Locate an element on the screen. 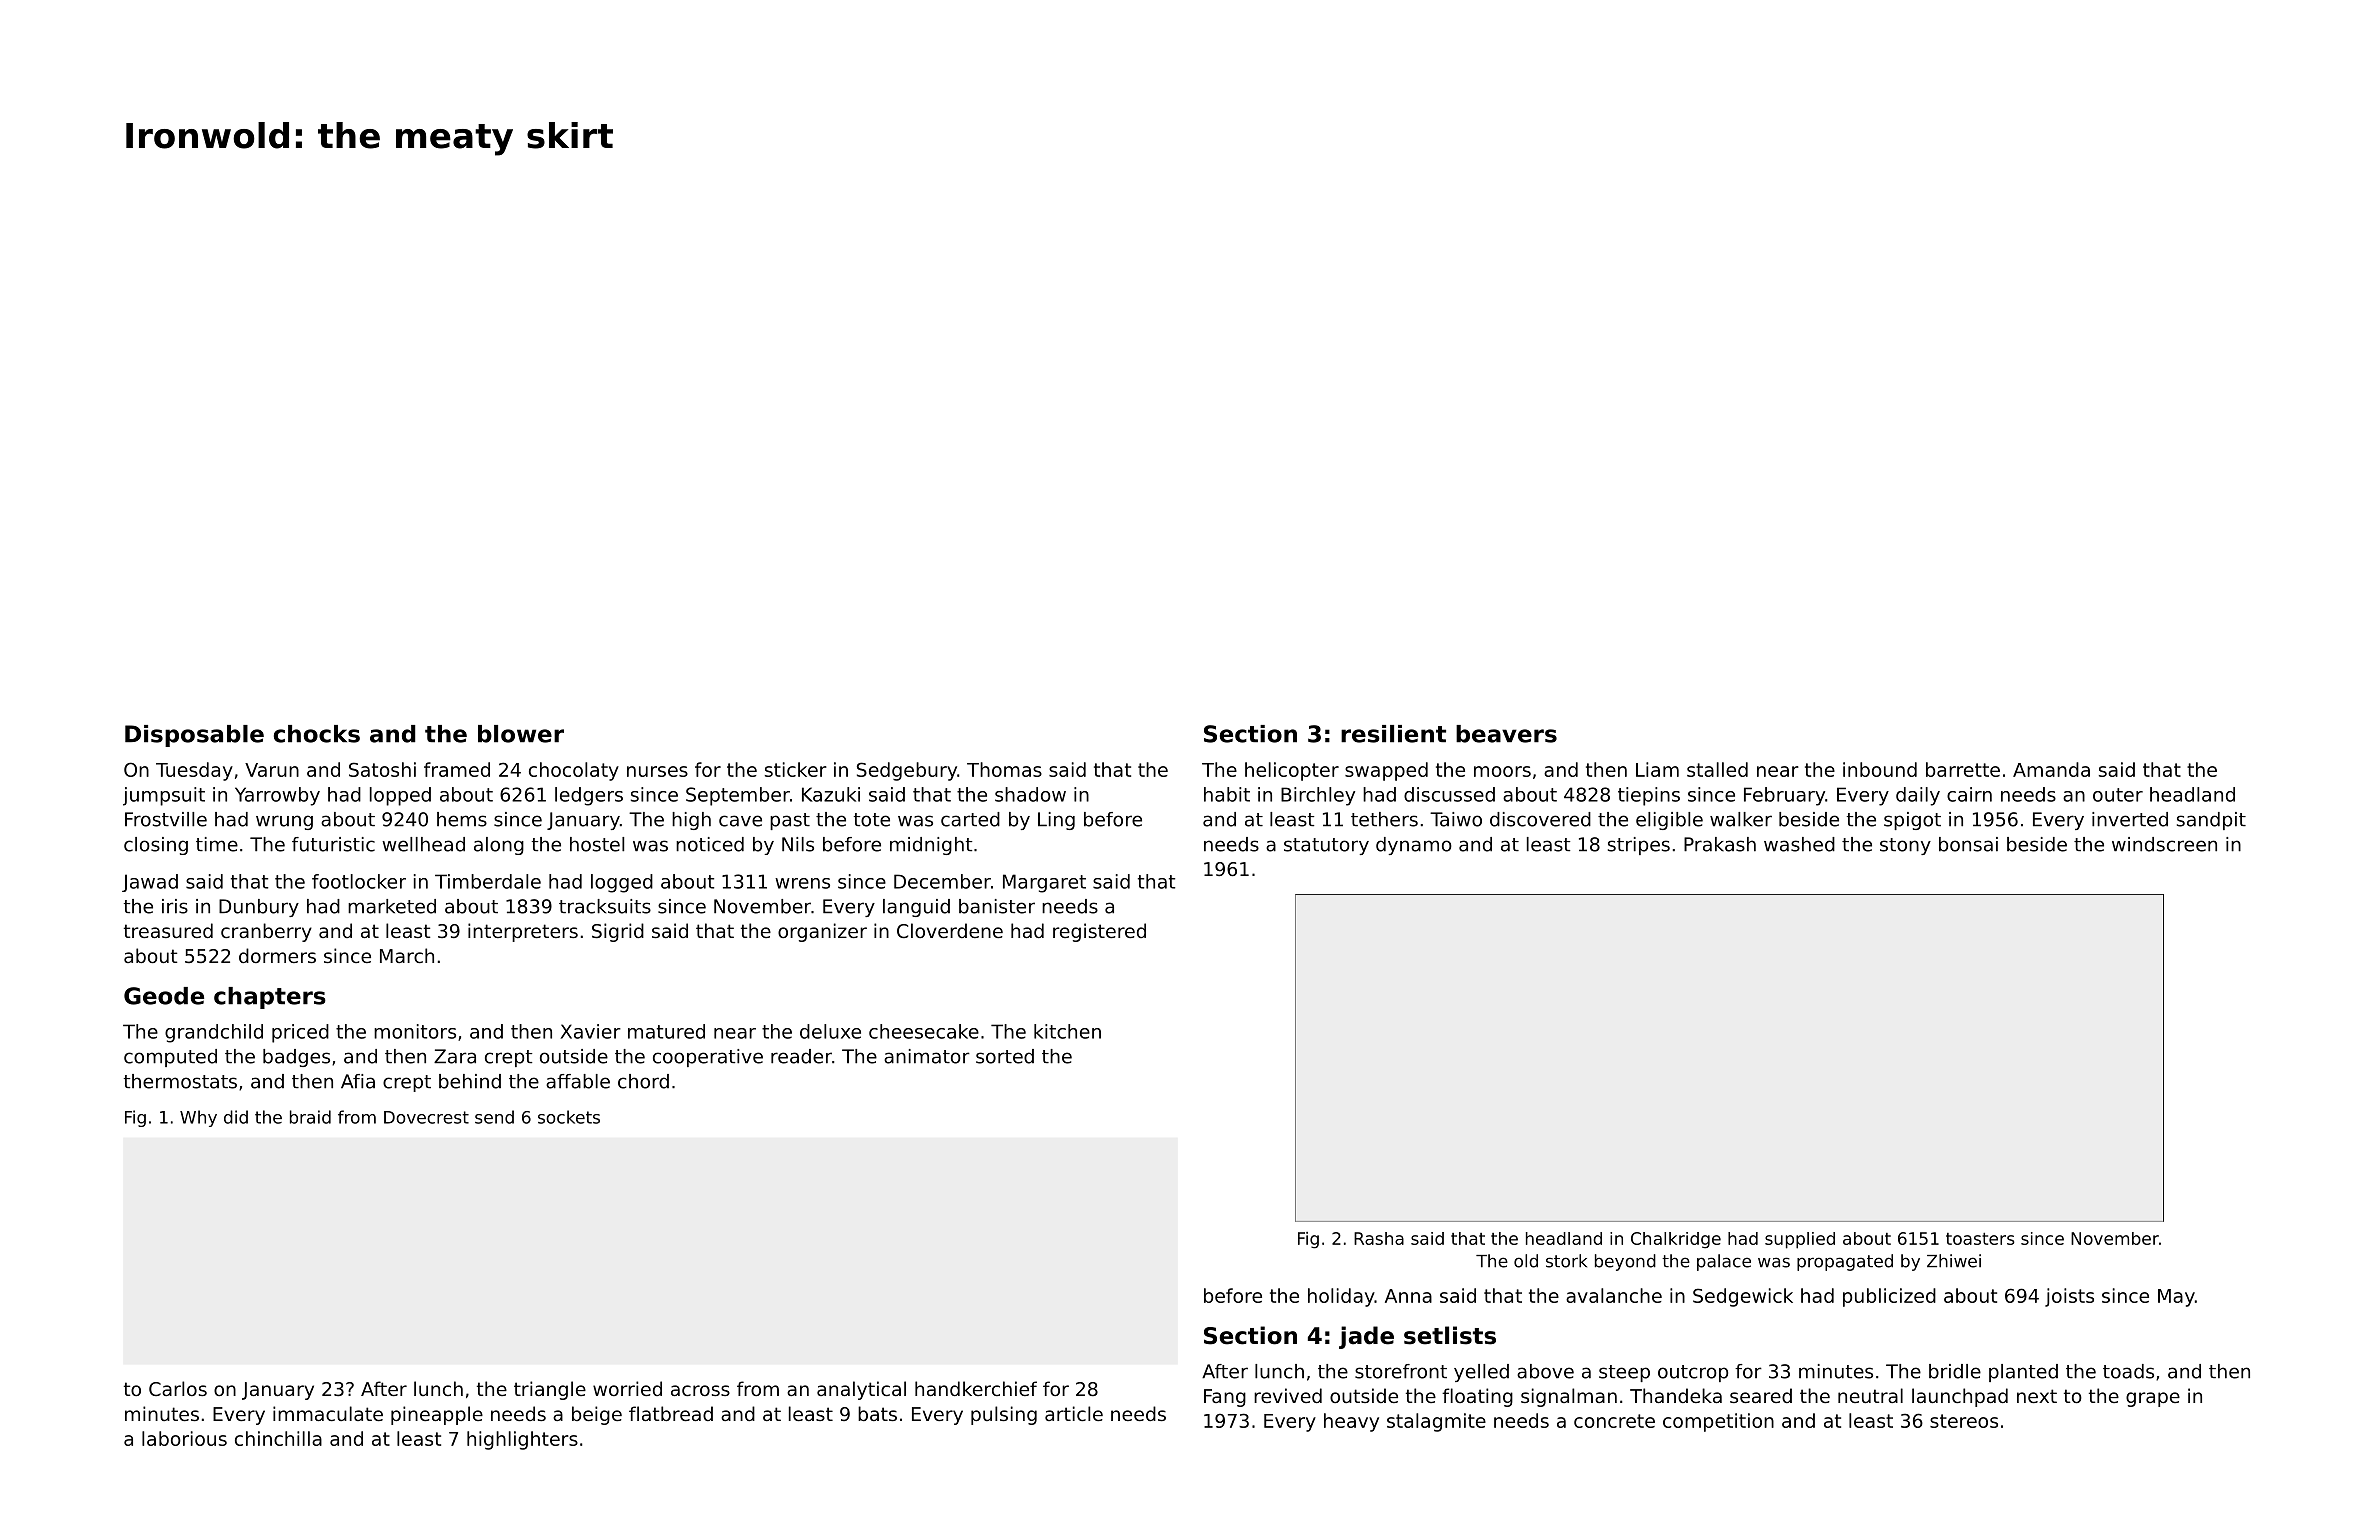 The image size is (2380, 1540). Margaret is located at coordinates (1044, 883).
